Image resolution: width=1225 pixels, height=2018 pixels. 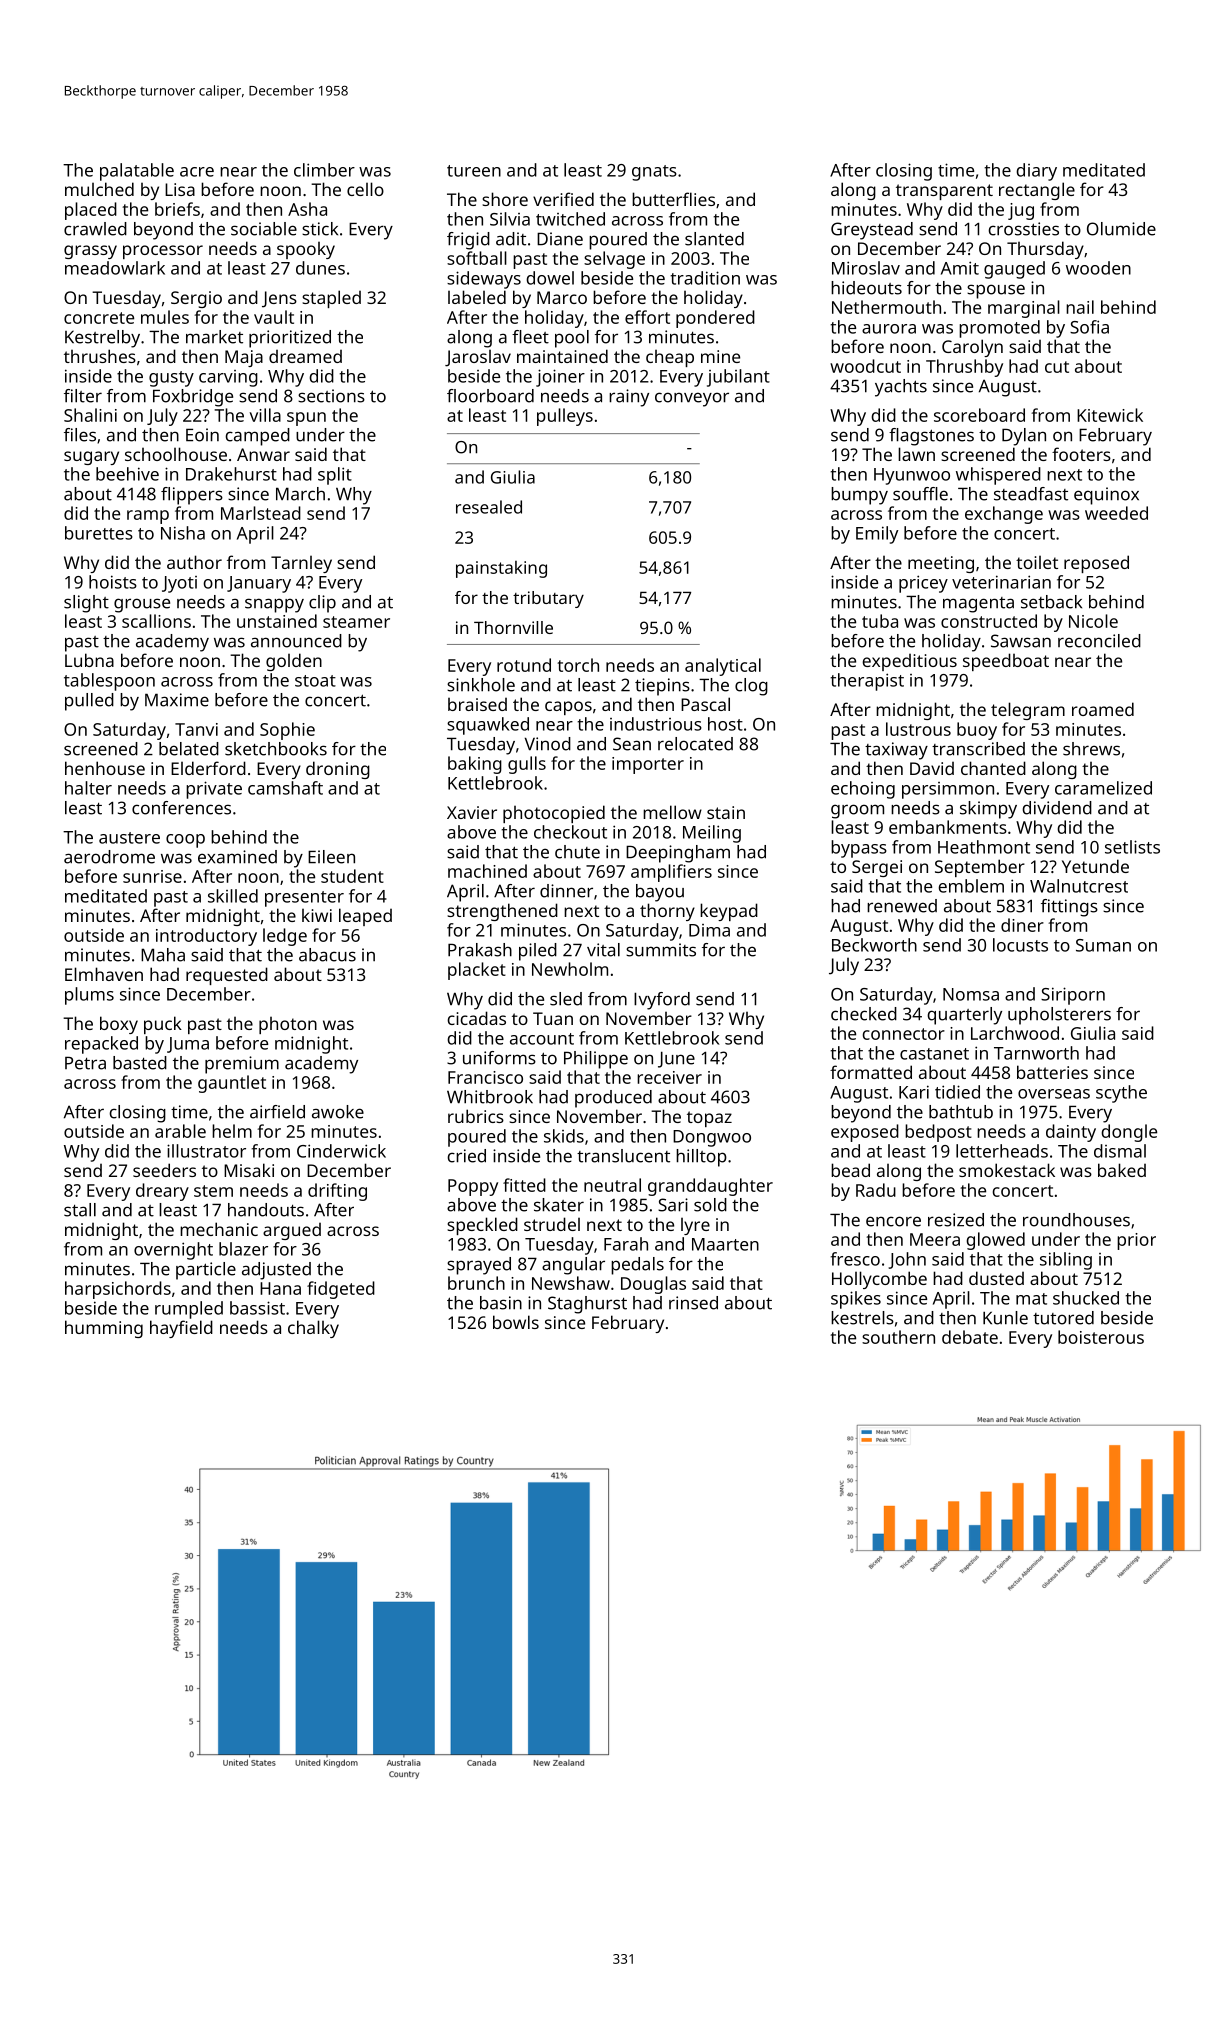 I want to click on Lisa, so click(x=180, y=189).
